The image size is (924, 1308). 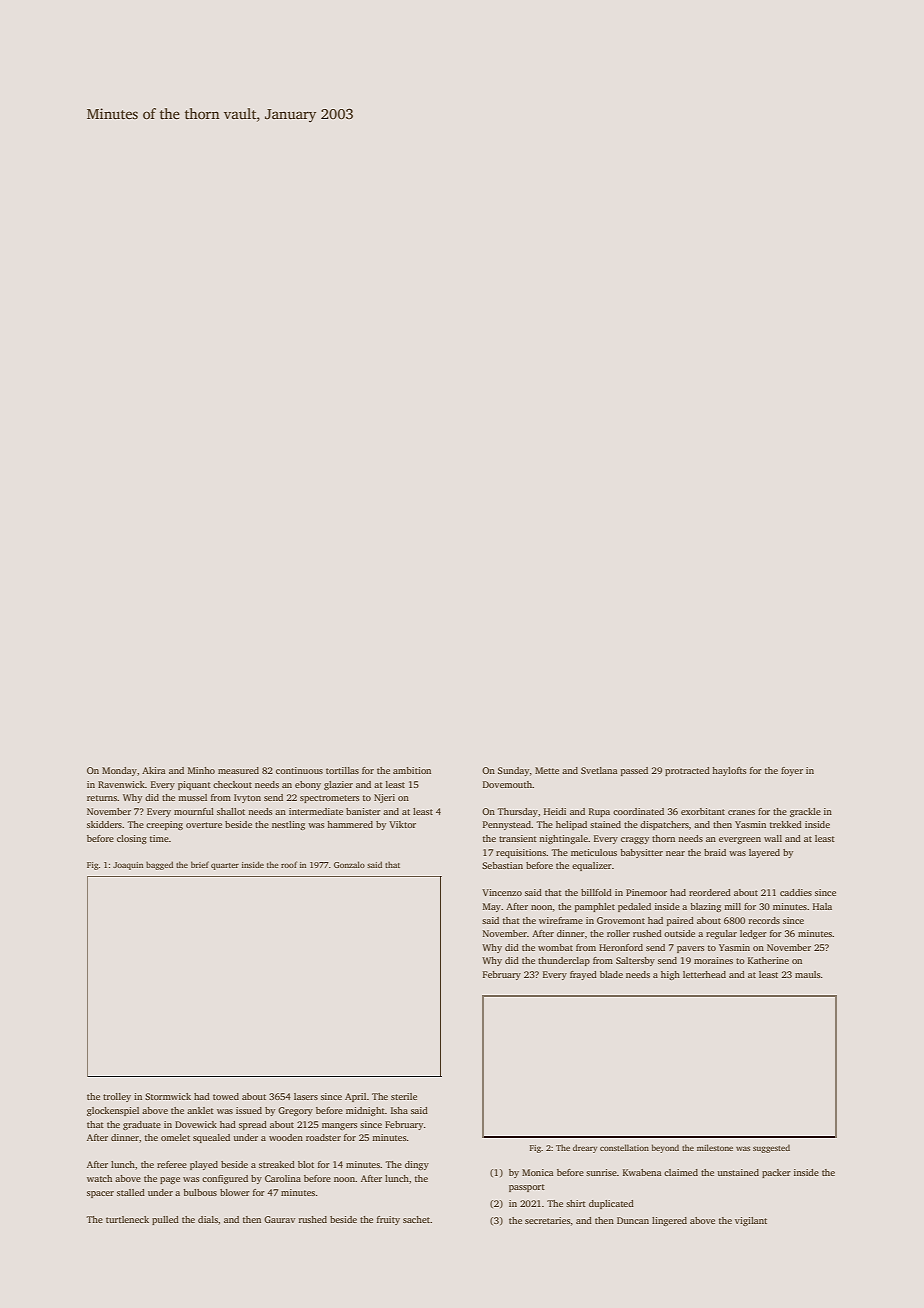 What do you see at coordinates (306, 1096) in the screenshot?
I see `lasers` at bounding box center [306, 1096].
